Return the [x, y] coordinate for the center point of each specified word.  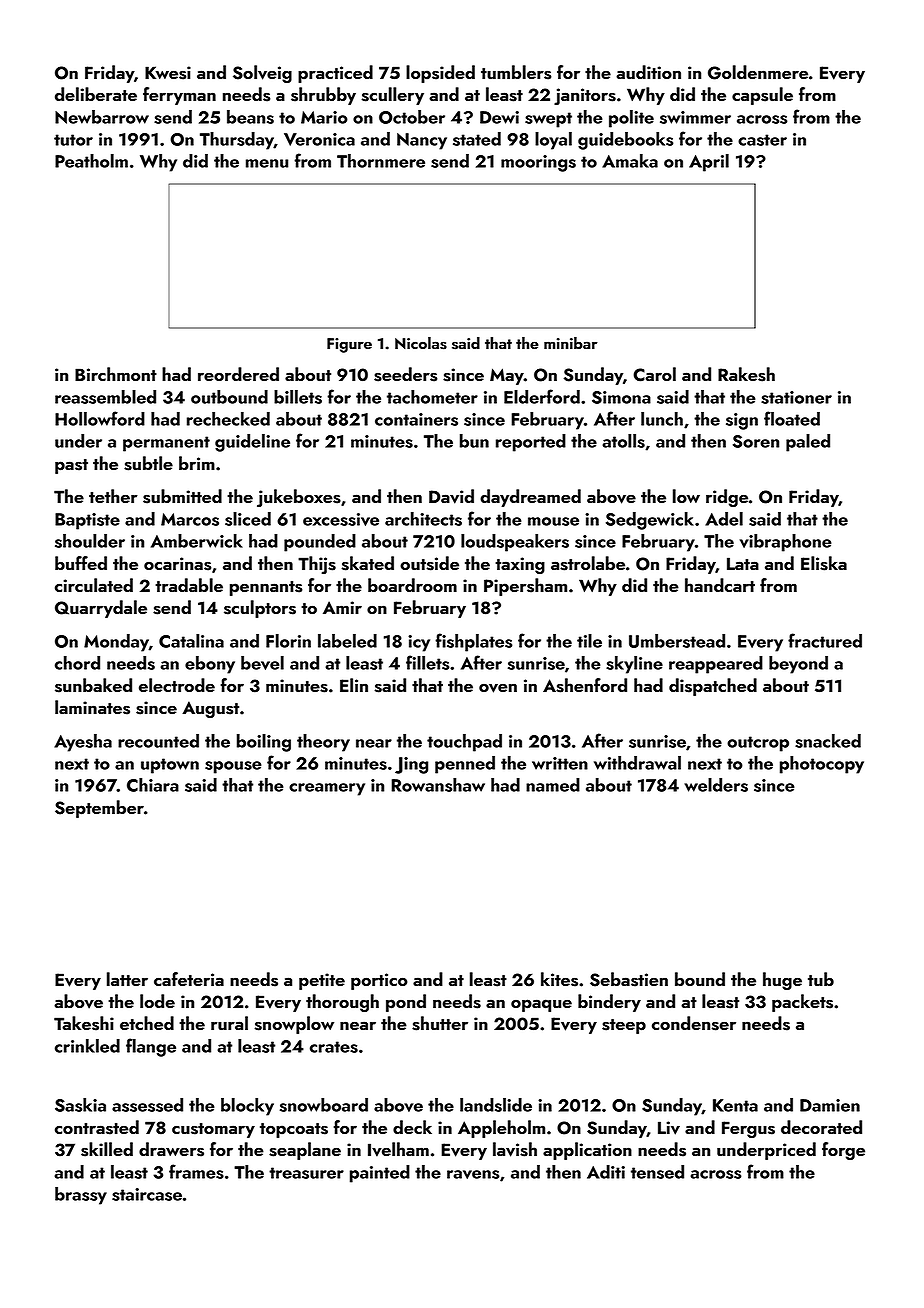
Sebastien [629, 979]
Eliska [824, 563]
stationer [796, 397]
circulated [94, 585]
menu [267, 163]
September [99, 809]
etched [147, 1023]
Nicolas [421, 343]
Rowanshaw [438, 785]
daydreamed [530, 498]
